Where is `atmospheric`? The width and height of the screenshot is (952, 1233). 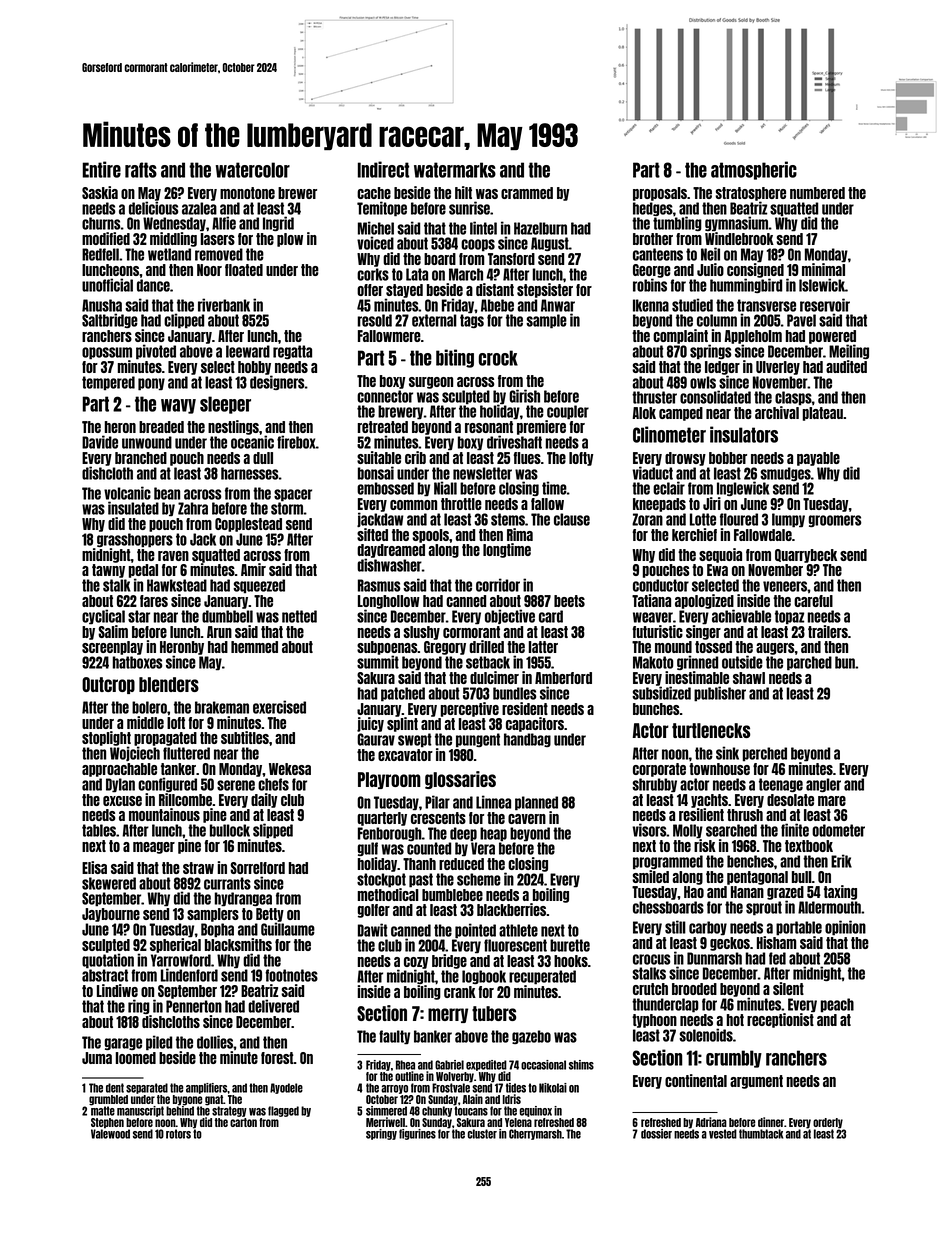 atmospheric is located at coordinates (754, 170).
